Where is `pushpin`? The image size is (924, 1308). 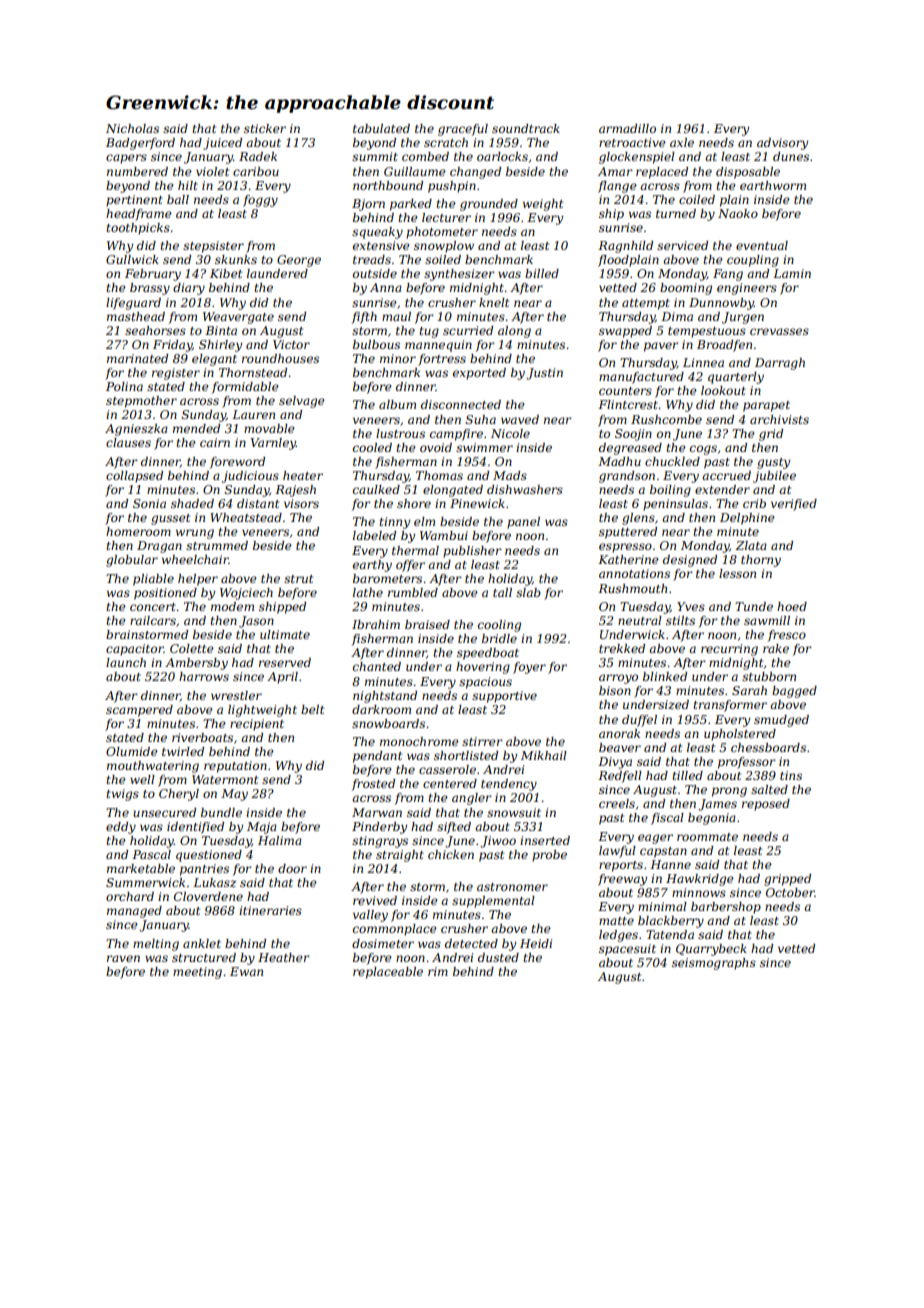
pushpin is located at coordinates (452, 187).
